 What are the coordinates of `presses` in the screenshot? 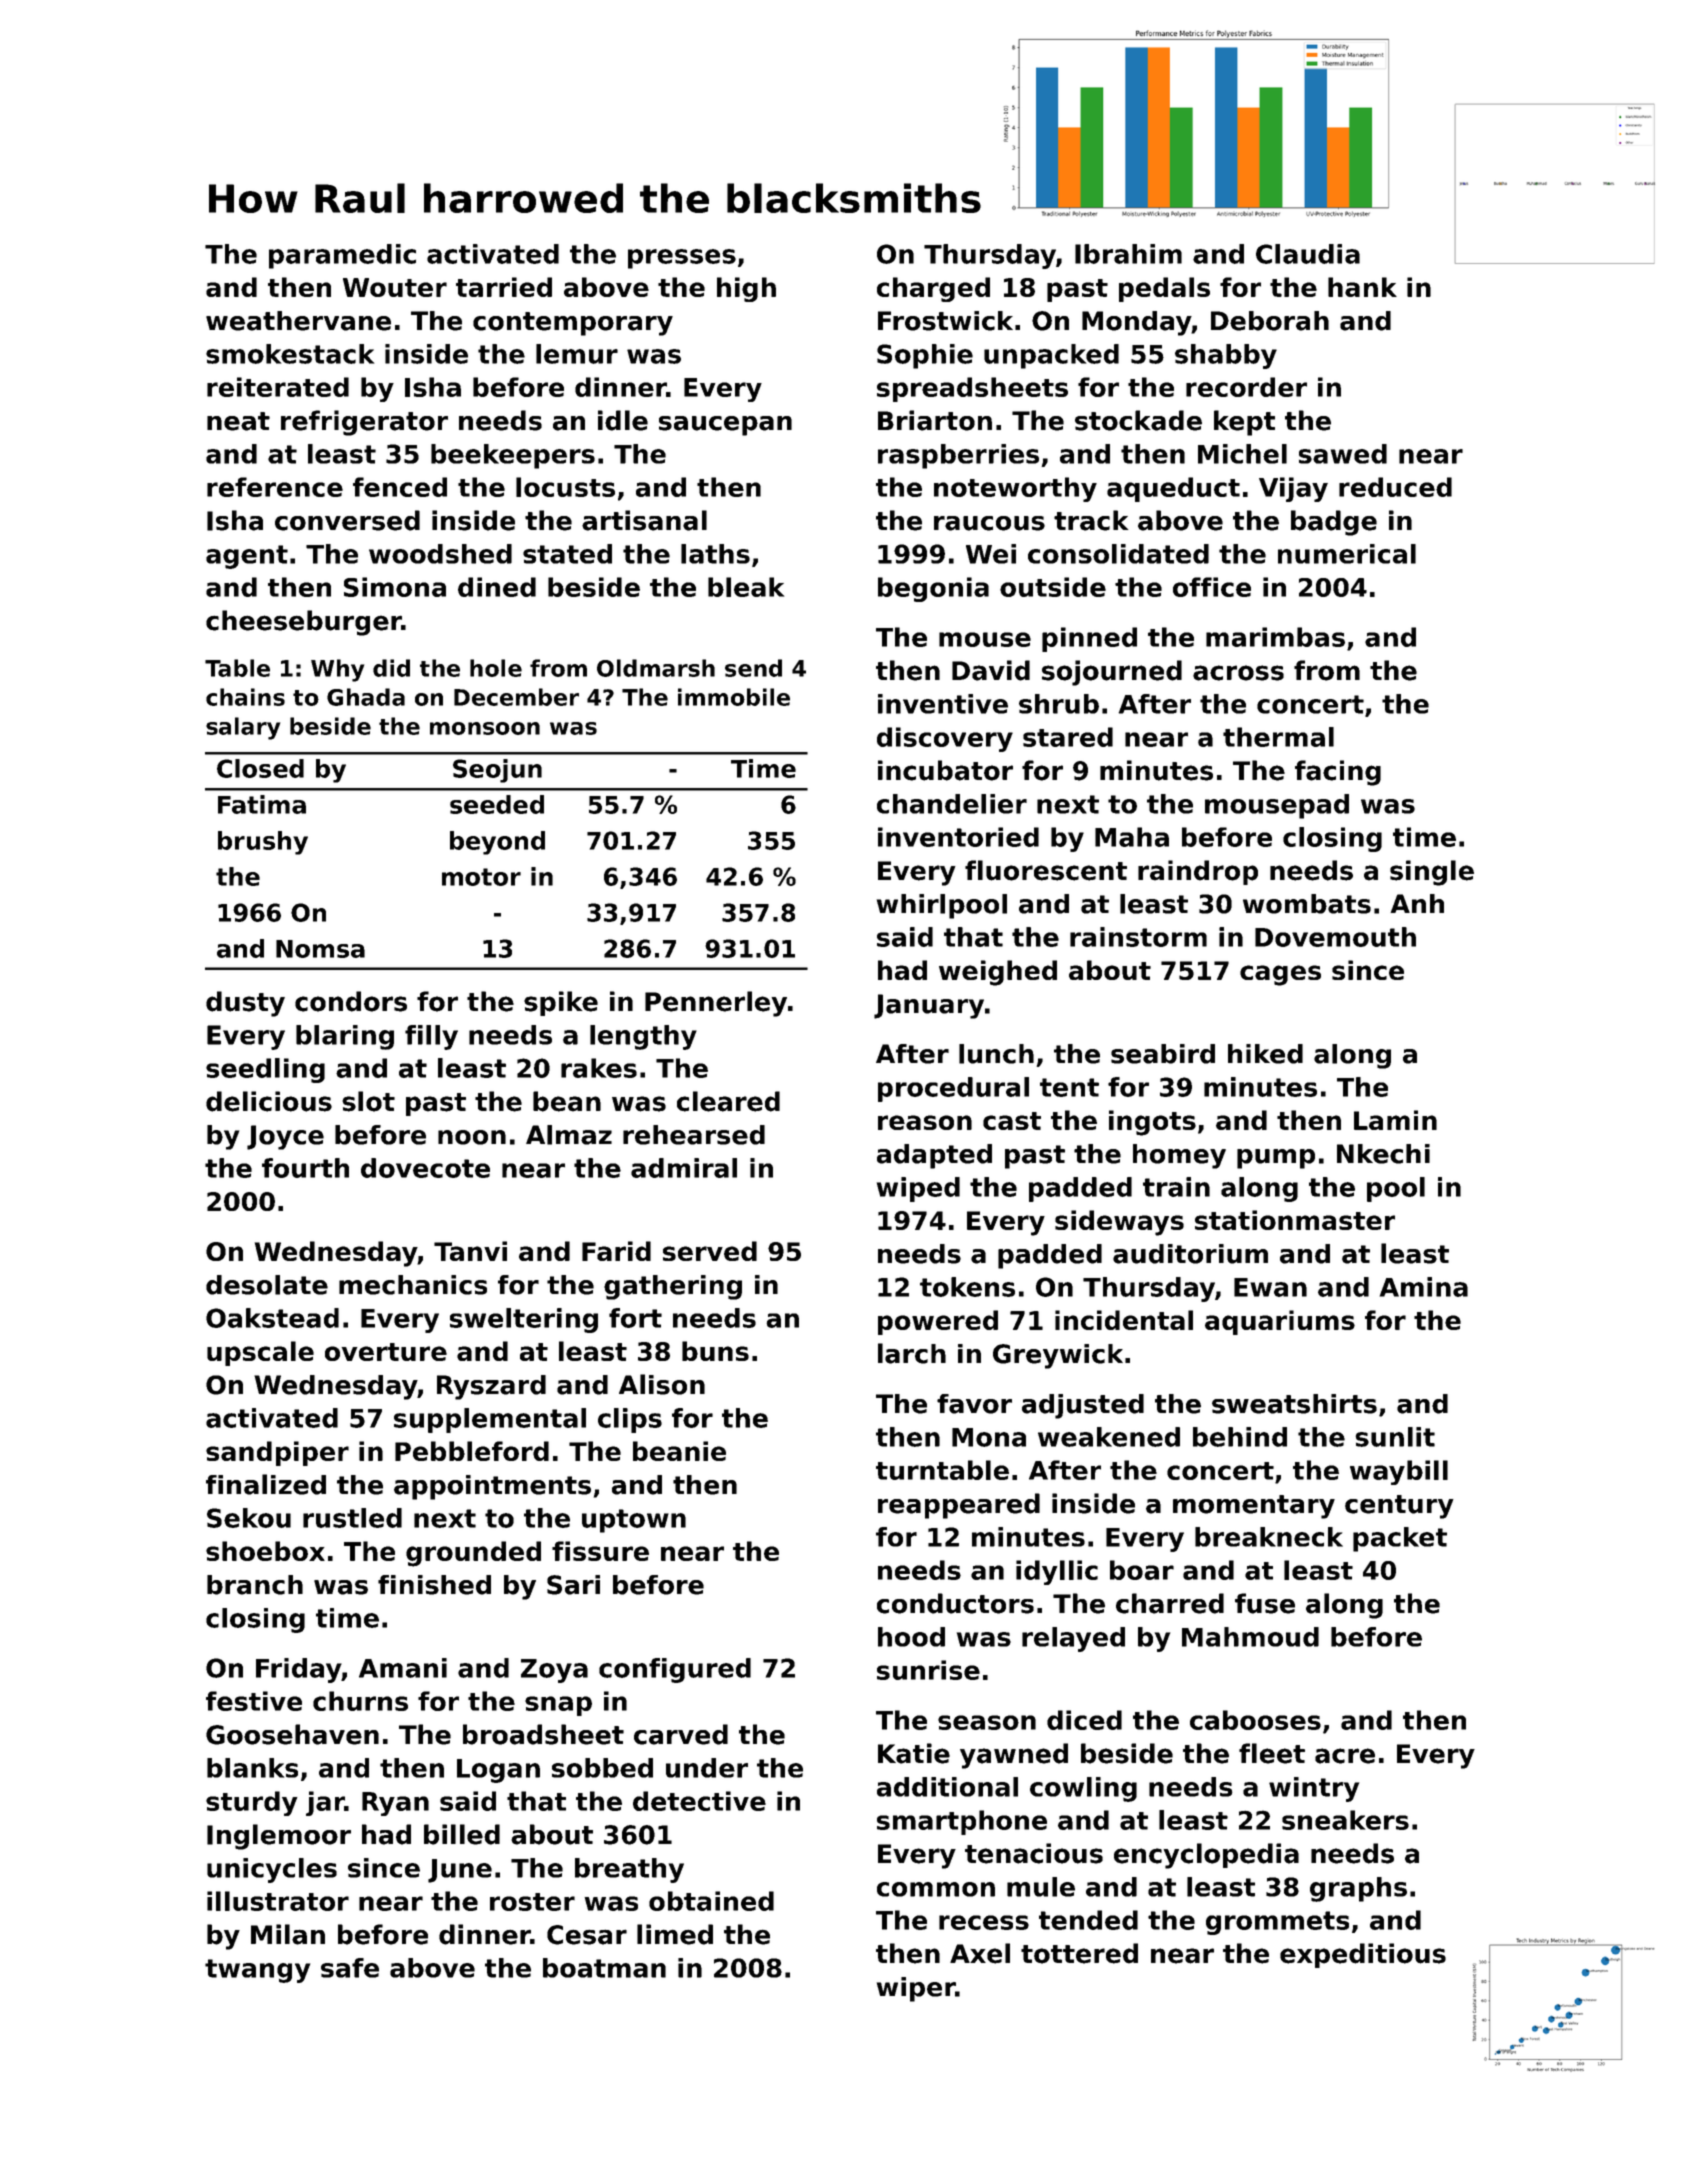 It's located at (682, 259).
